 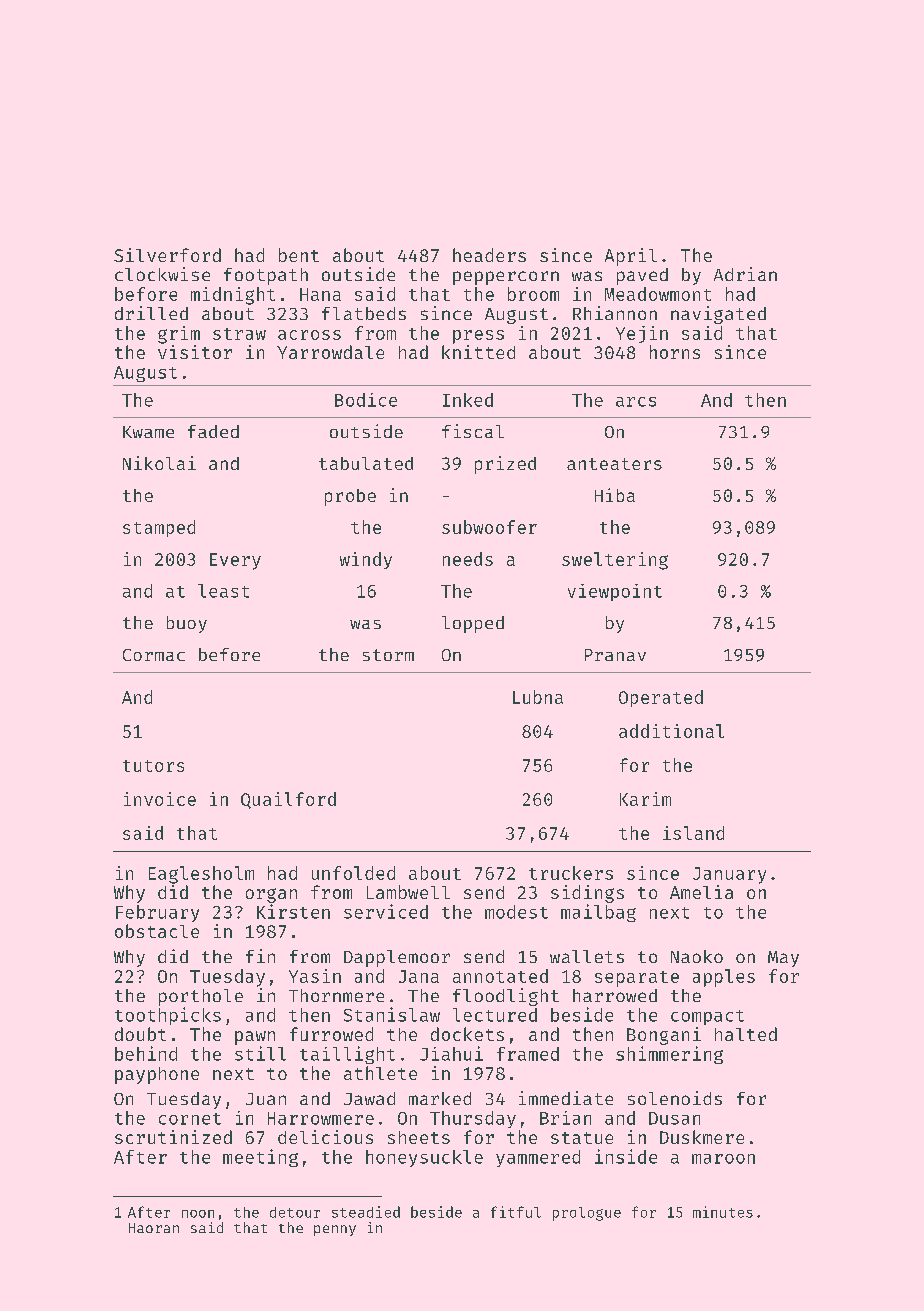 What do you see at coordinates (723, 1159) in the image?
I see `maroon` at bounding box center [723, 1159].
